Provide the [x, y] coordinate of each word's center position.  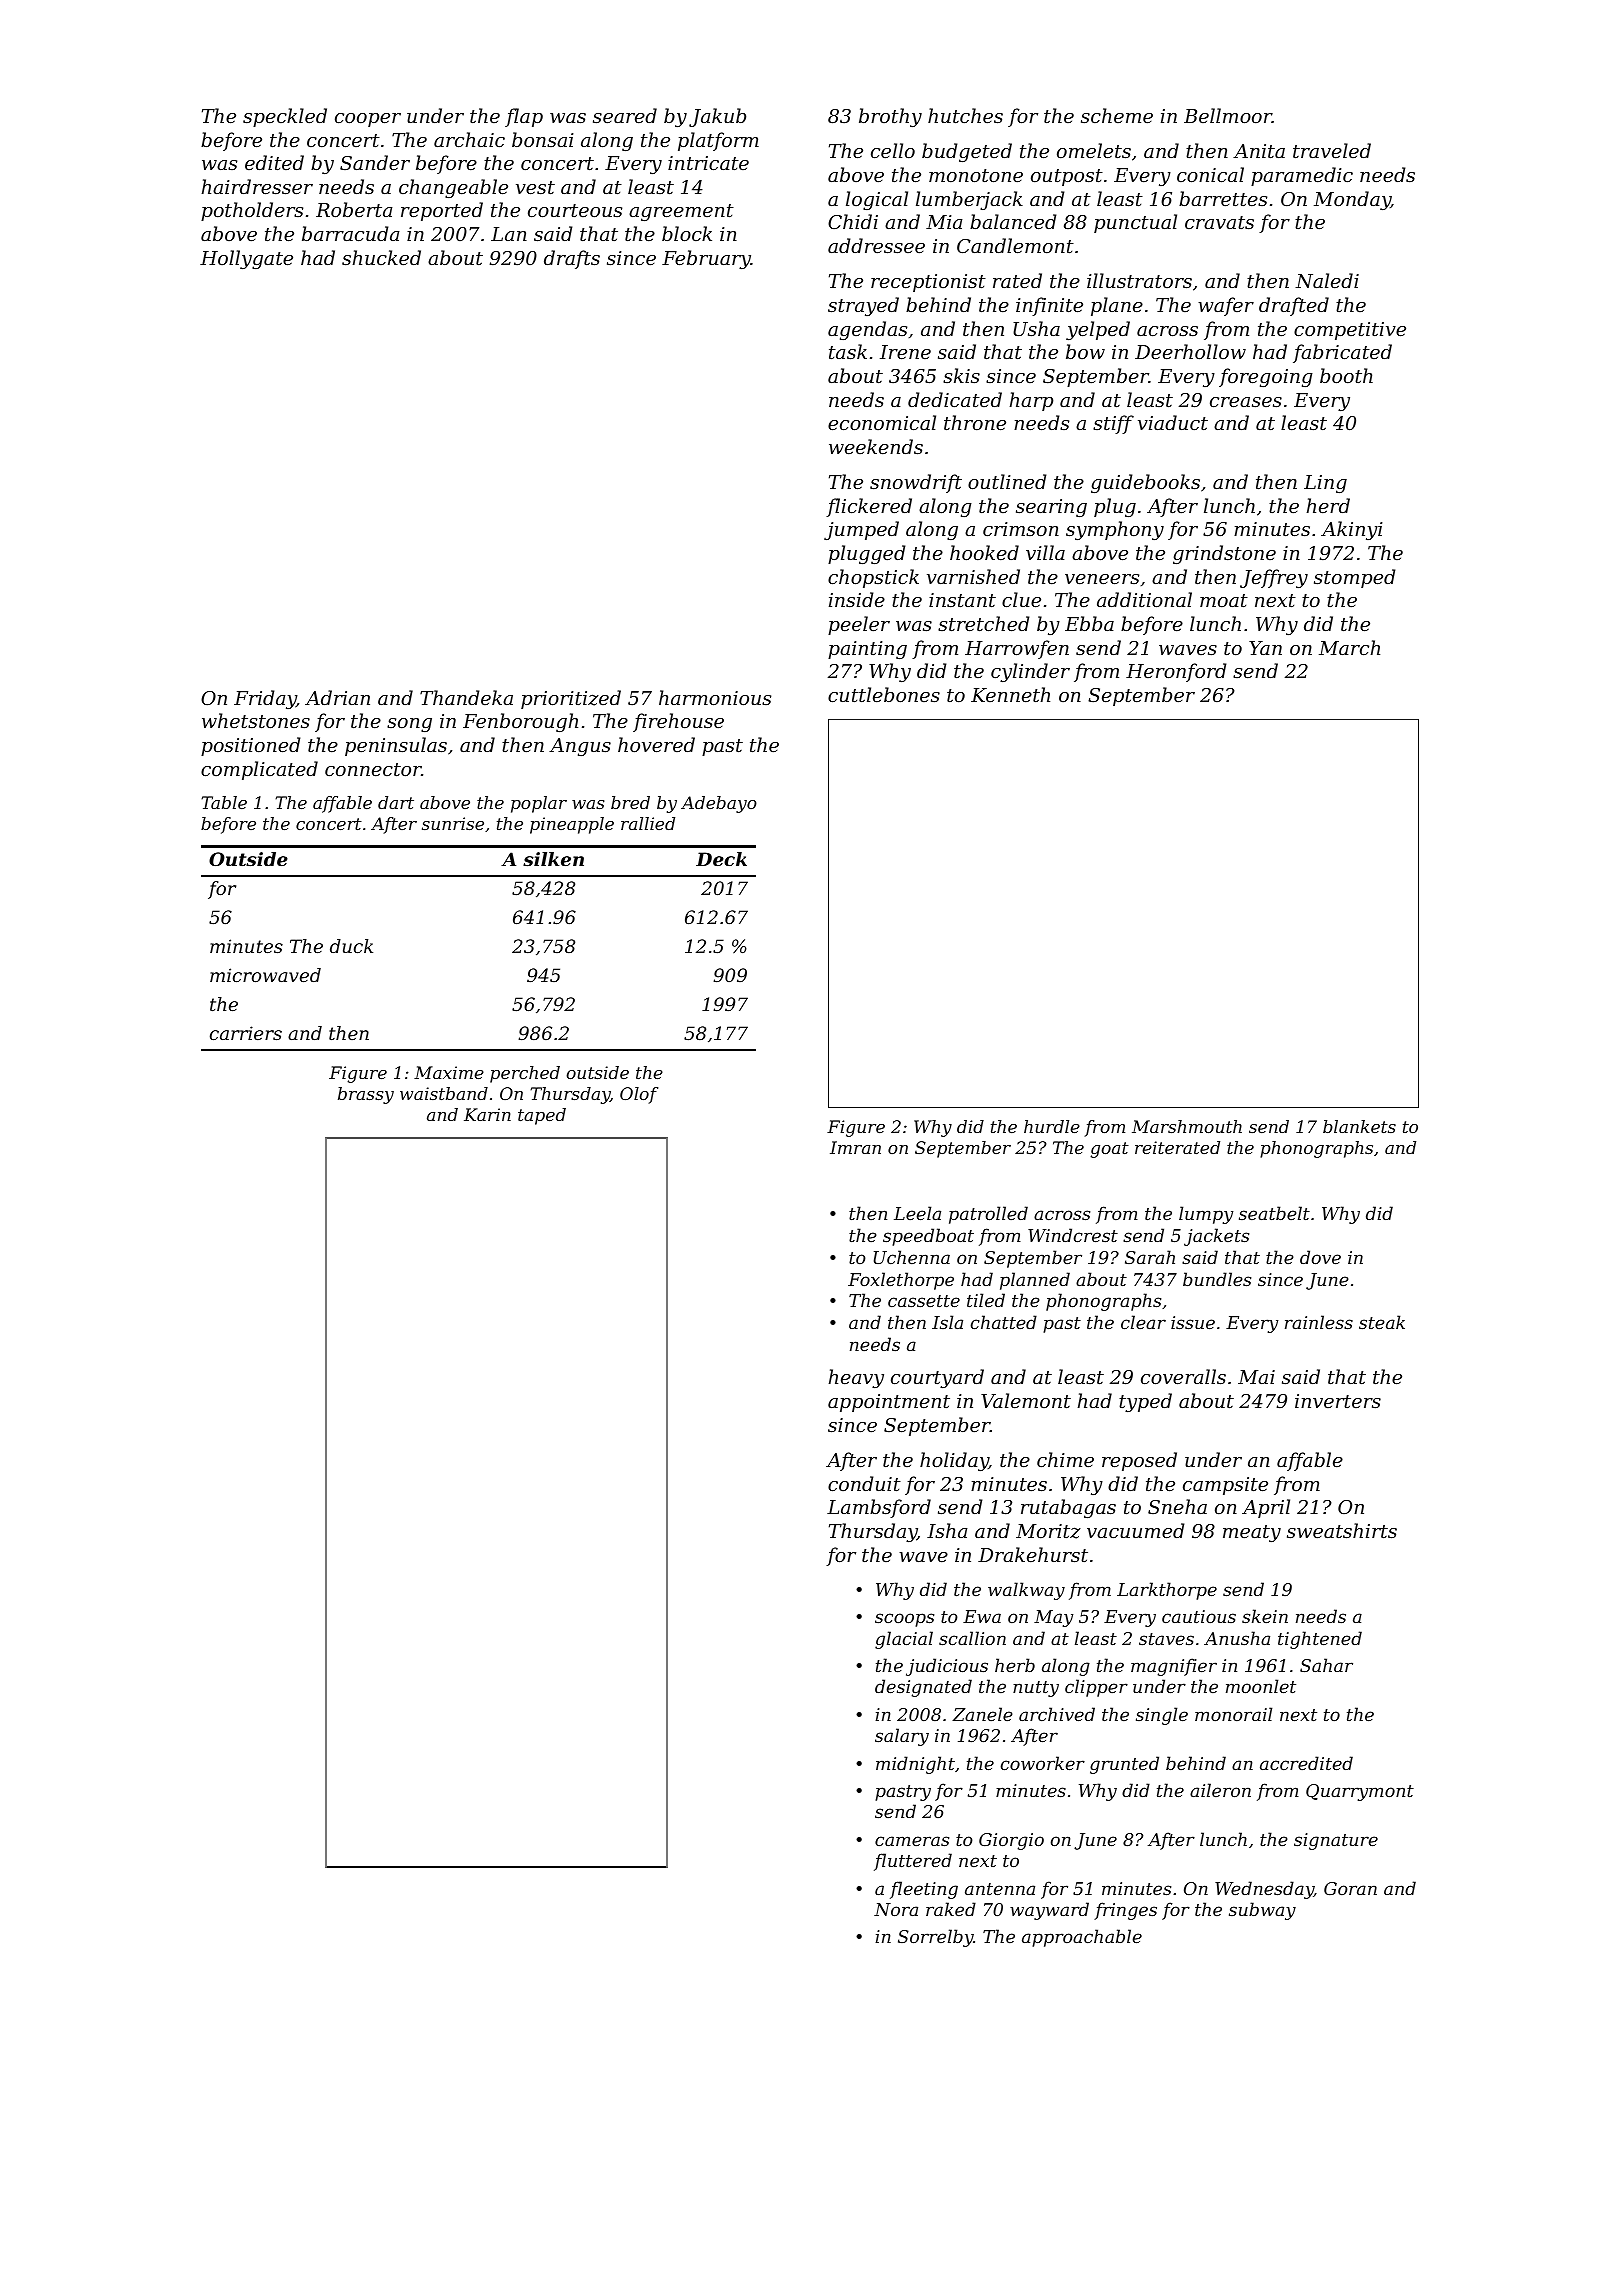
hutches [965, 115]
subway [1262, 1911]
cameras [912, 1841]
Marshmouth [1187, 1126]
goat [1109, 1150]
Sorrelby [936, 1938]
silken [553, 859]
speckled [285, 117]
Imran [855, 1147]
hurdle [1052, 1126]
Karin [487, 1114]
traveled [1332, 150]
